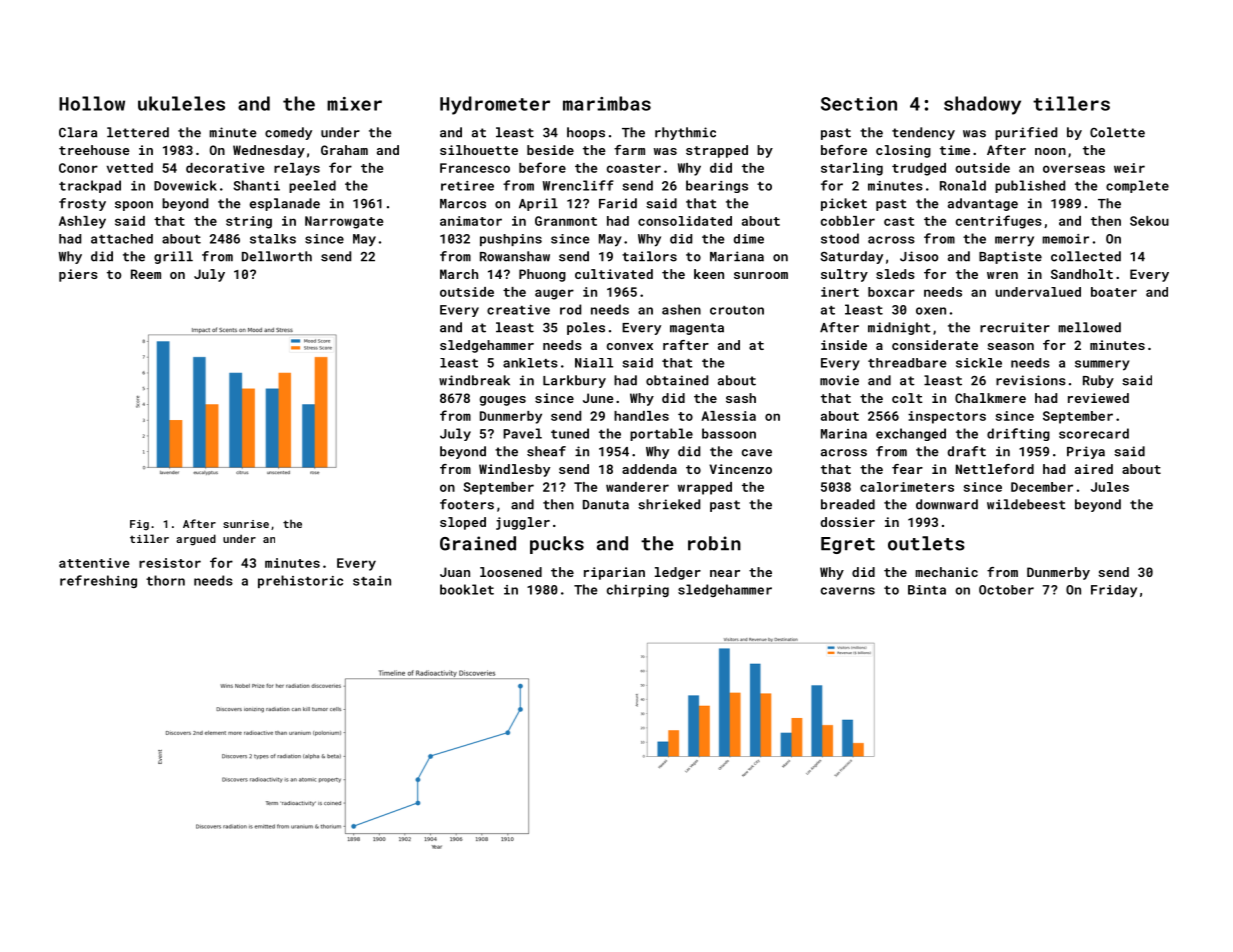 Image resolution: width=1233 pixels, height=952 pixels. What do you see at coordinates (246, 524) in the screenshot?
I see `sunrise` at bounding box center [246, 524].
